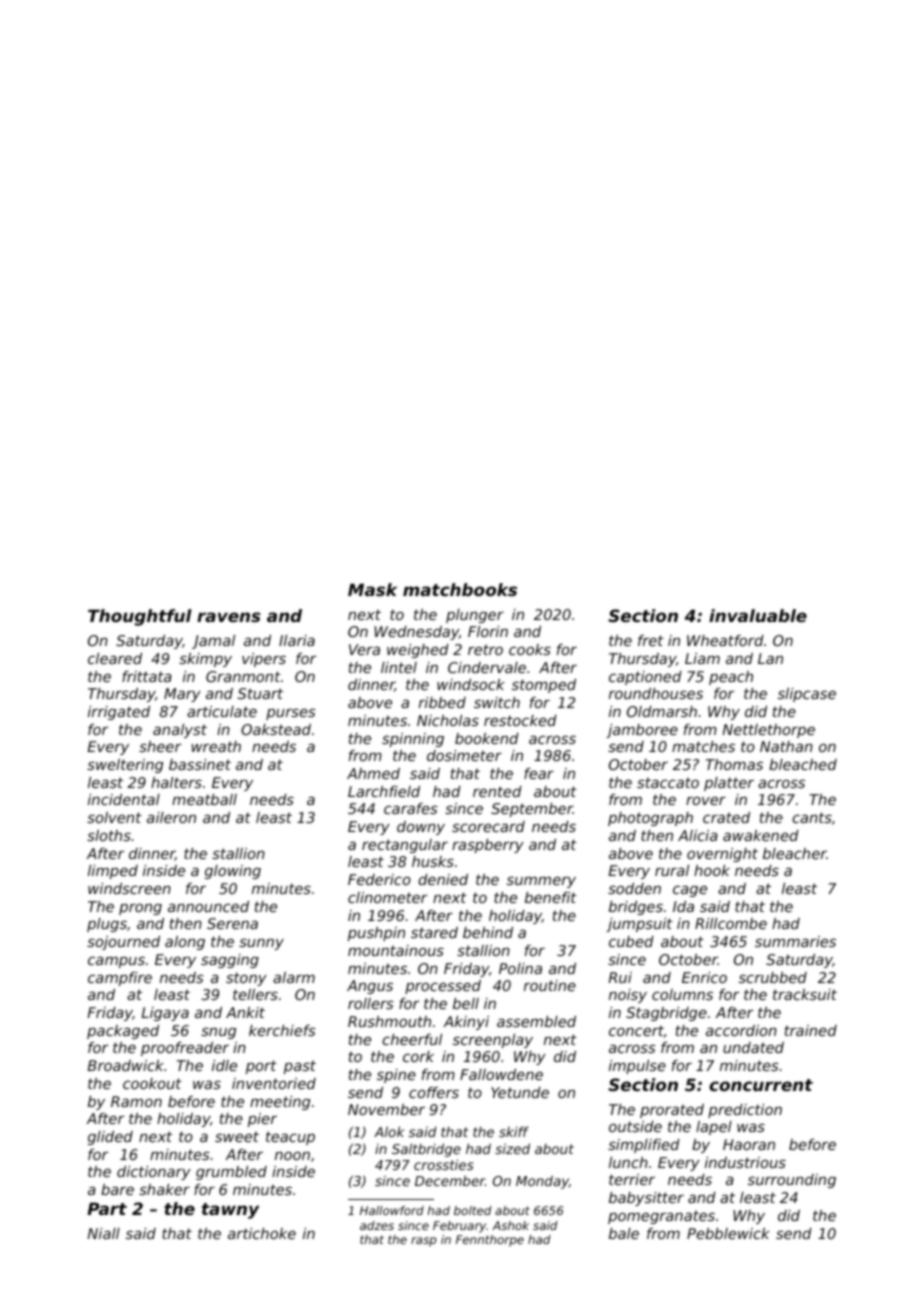  I want to click on columns, so click(682, 994).
